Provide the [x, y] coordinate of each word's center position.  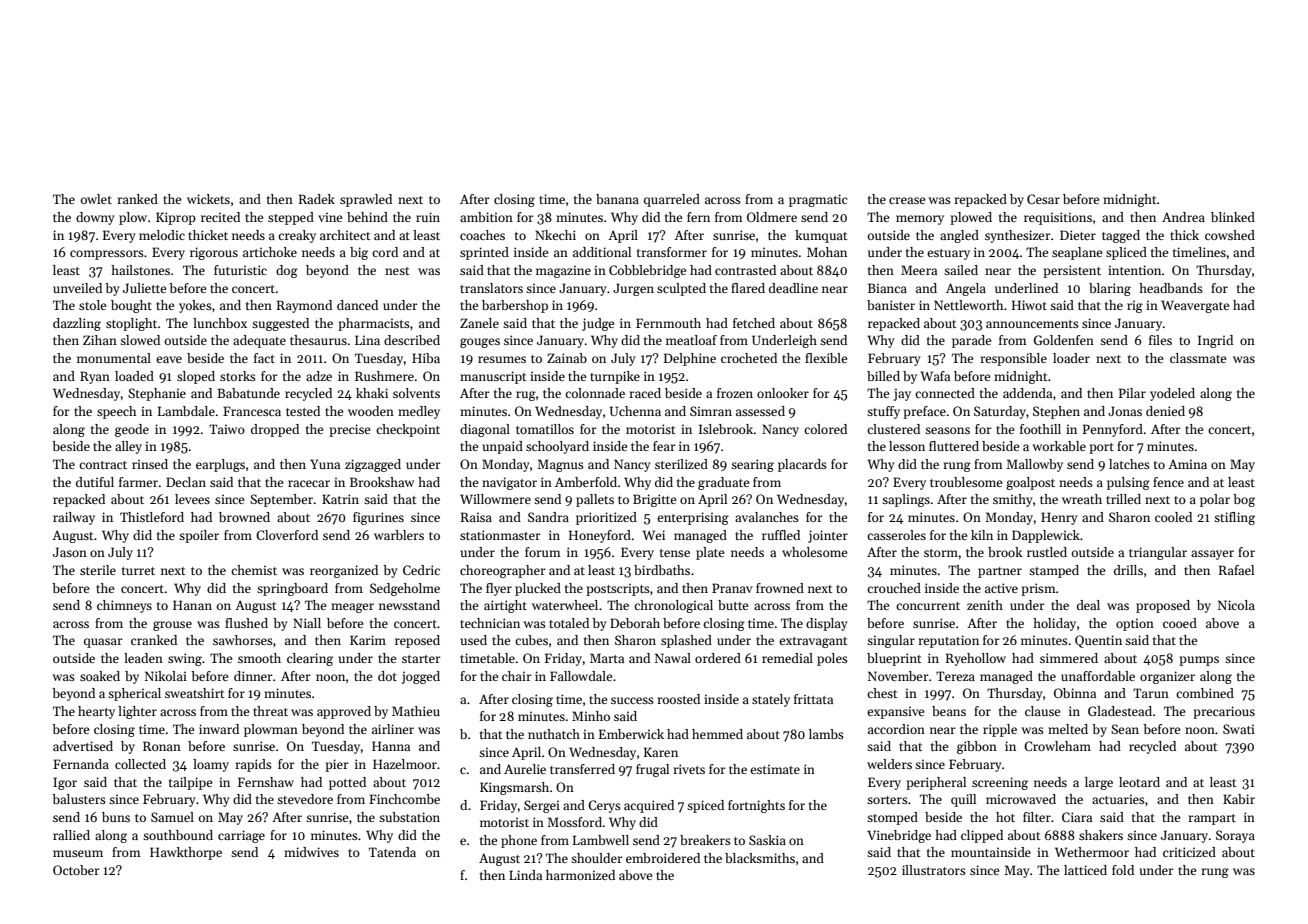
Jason [70, 552]
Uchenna [635, 411]
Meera [919, 270]
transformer [672, 252]
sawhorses [243, 640]
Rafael [1236, 570]
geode [132, 430]
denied [1165, 411]
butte [733, 605]
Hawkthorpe [186, 853]
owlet [96, 199]
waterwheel [565, 605]
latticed [1085, 870]
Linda [525, 875]
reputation [949, 641]
